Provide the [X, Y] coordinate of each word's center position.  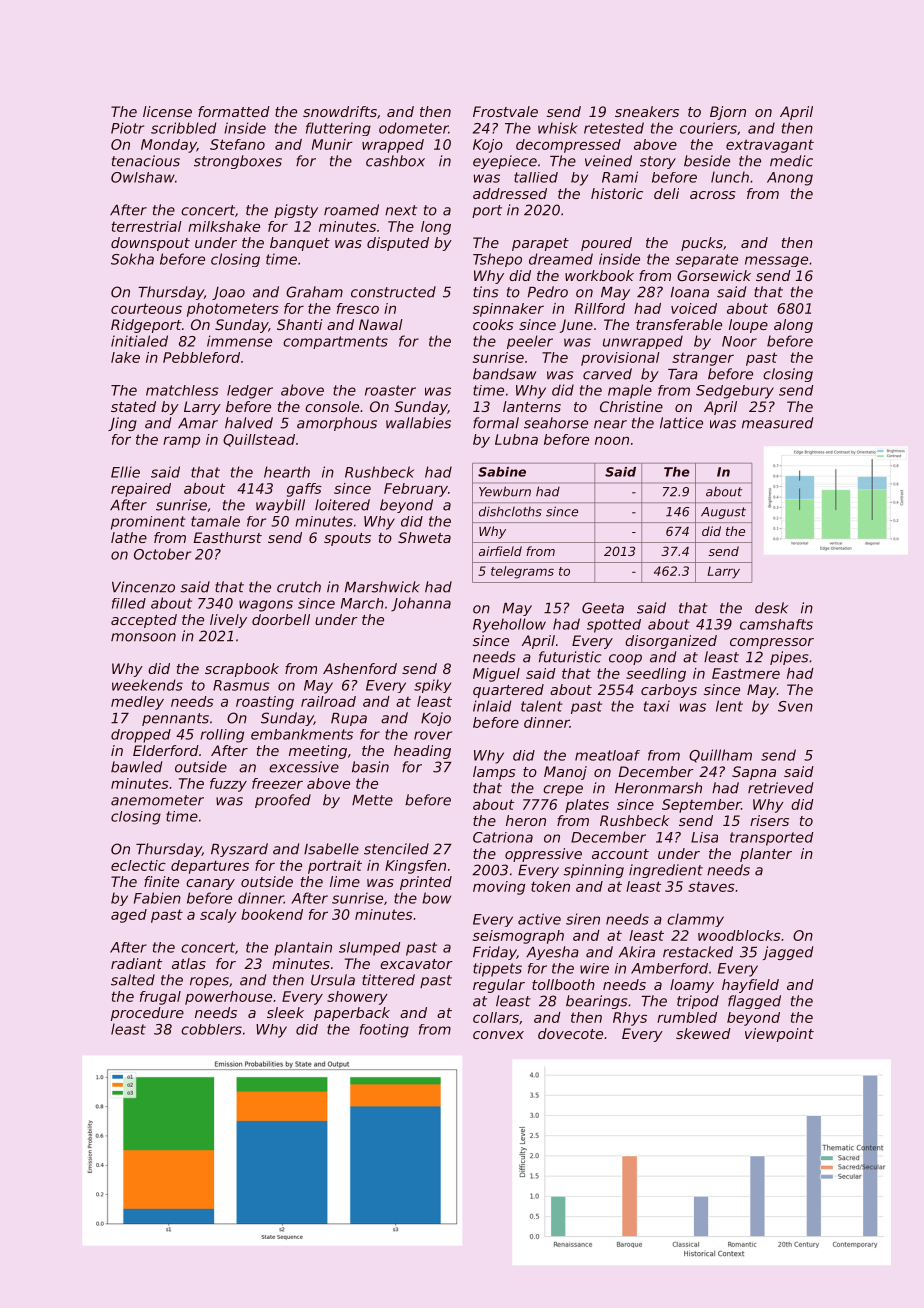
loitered [342, 505]
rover [433, 735]
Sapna [754, 773]
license [167, 111]
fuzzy [228, 785]
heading [422, 752]
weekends [147, 685]
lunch [730, 177]
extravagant [770, 146]
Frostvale [505, 111]
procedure [147, 1014]
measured [777, 423]
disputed [398, 244]
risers [769, 820]
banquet [300, 244]
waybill [280, 506]
